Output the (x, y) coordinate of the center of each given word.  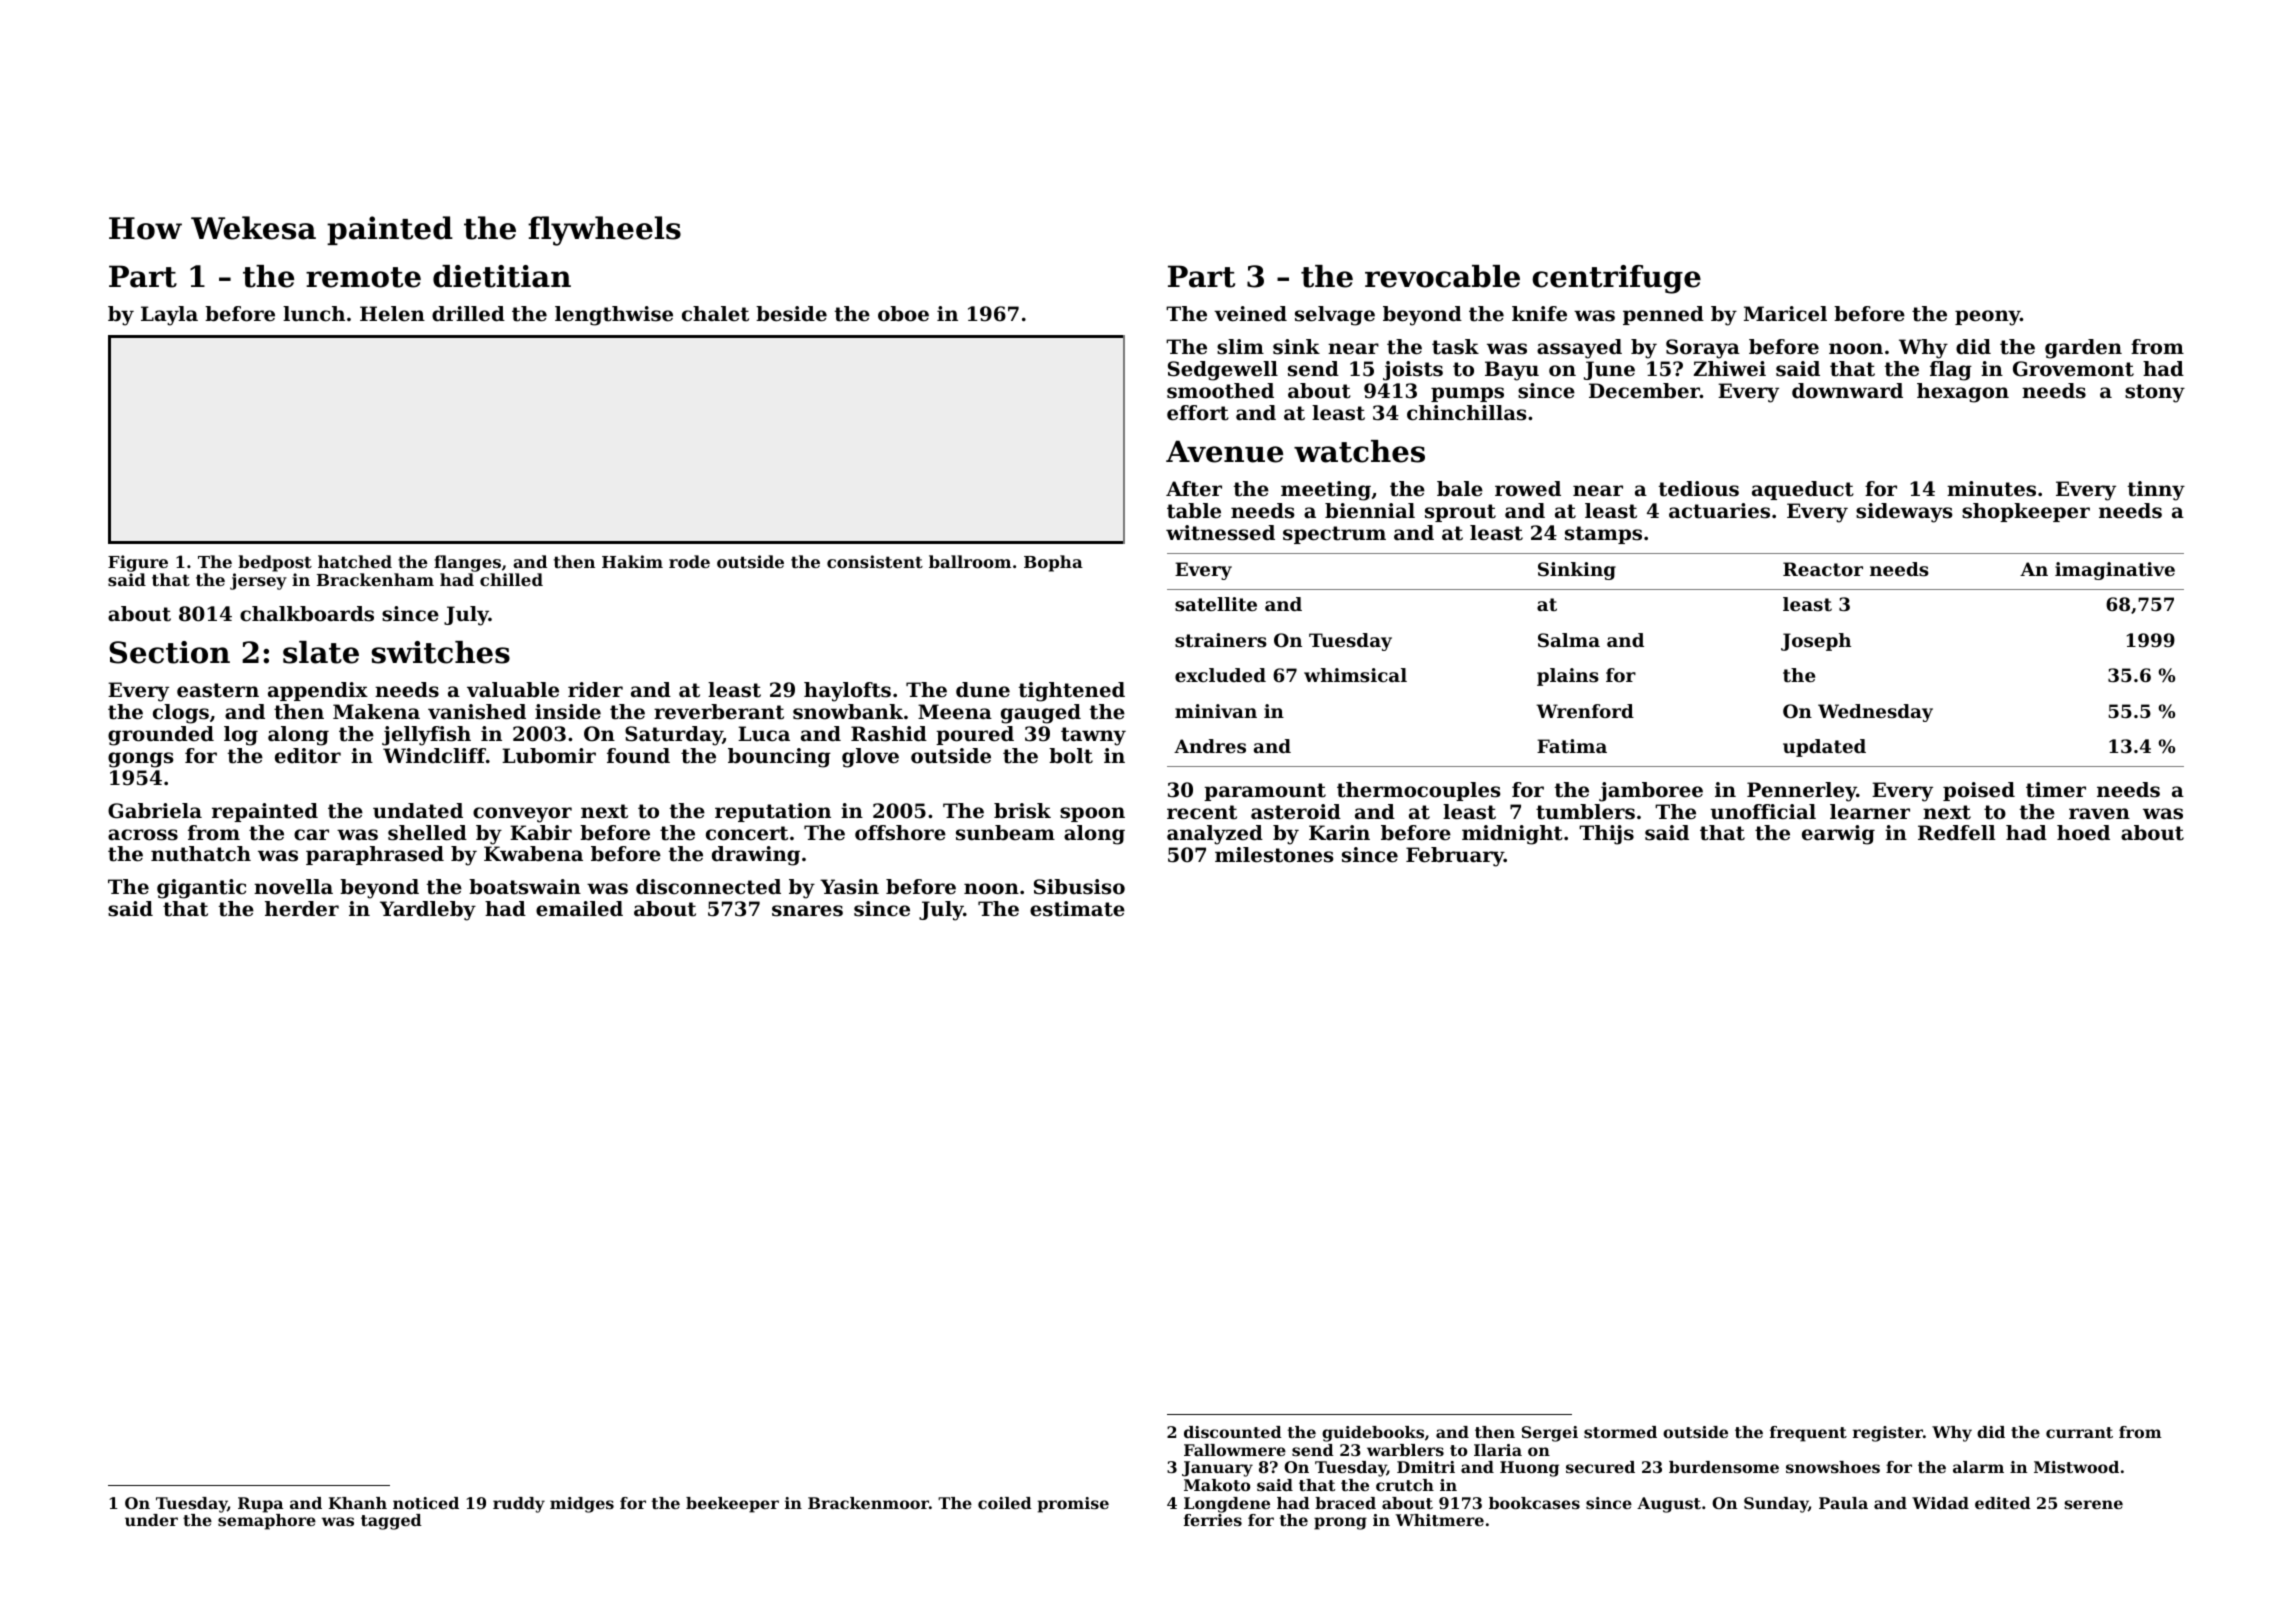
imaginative (2115, 571)
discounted (1233, 1432)
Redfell (1957, 833)
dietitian (502, 276)
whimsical (1355, 675)
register (1888, 1434)
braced (1345, 1503)
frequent (1808, 1434)
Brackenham (375, 579)
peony (1987, 318)
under (151, 1520)
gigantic (201, 889)
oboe (903, 314)
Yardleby (428, 911)
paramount (1265, 792)
